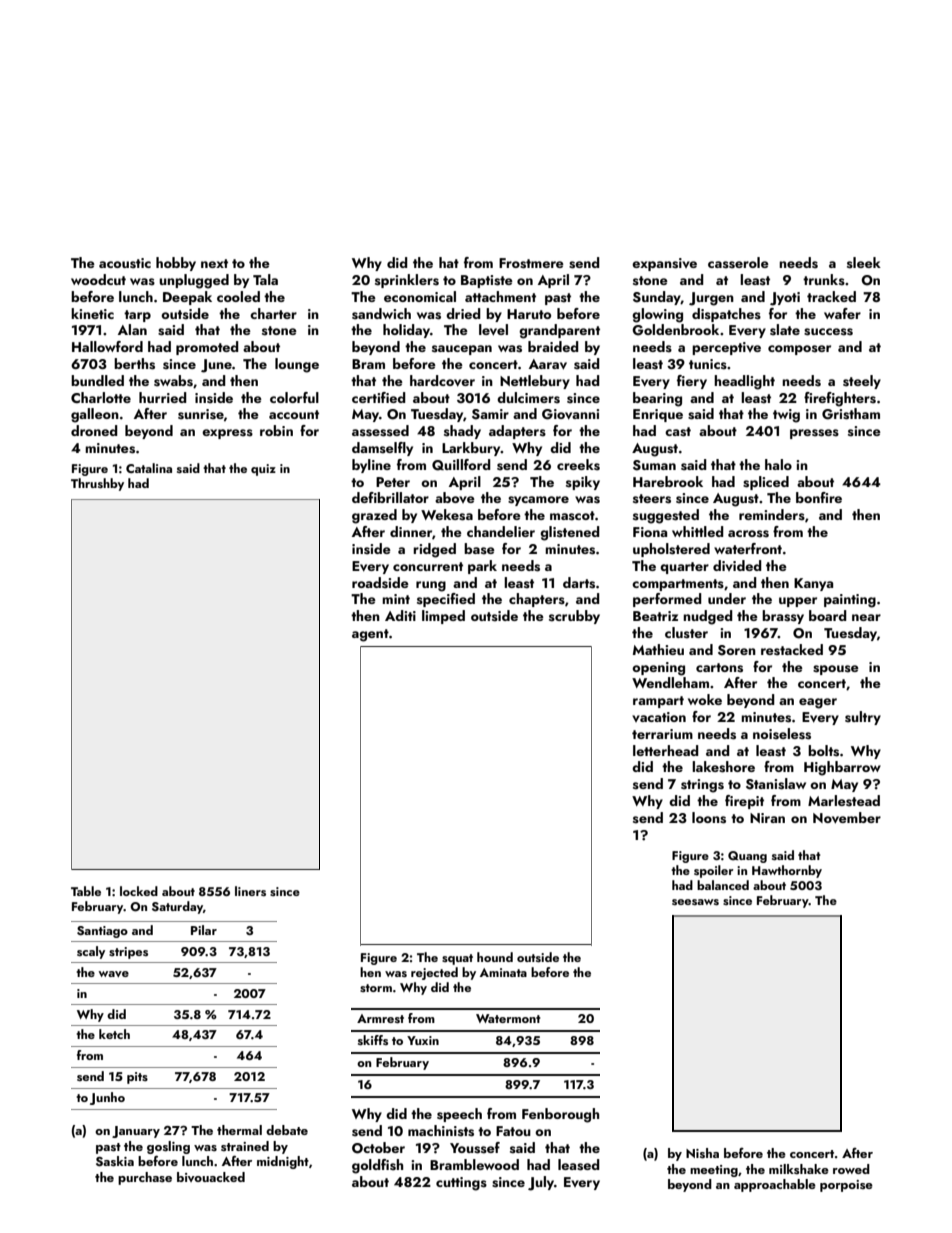 Image resolution: width=952 pixels, height=1233 pixels. Describe the element at coordinates (461, 1184) in the screenshot. I see `cuttings` at that location.
